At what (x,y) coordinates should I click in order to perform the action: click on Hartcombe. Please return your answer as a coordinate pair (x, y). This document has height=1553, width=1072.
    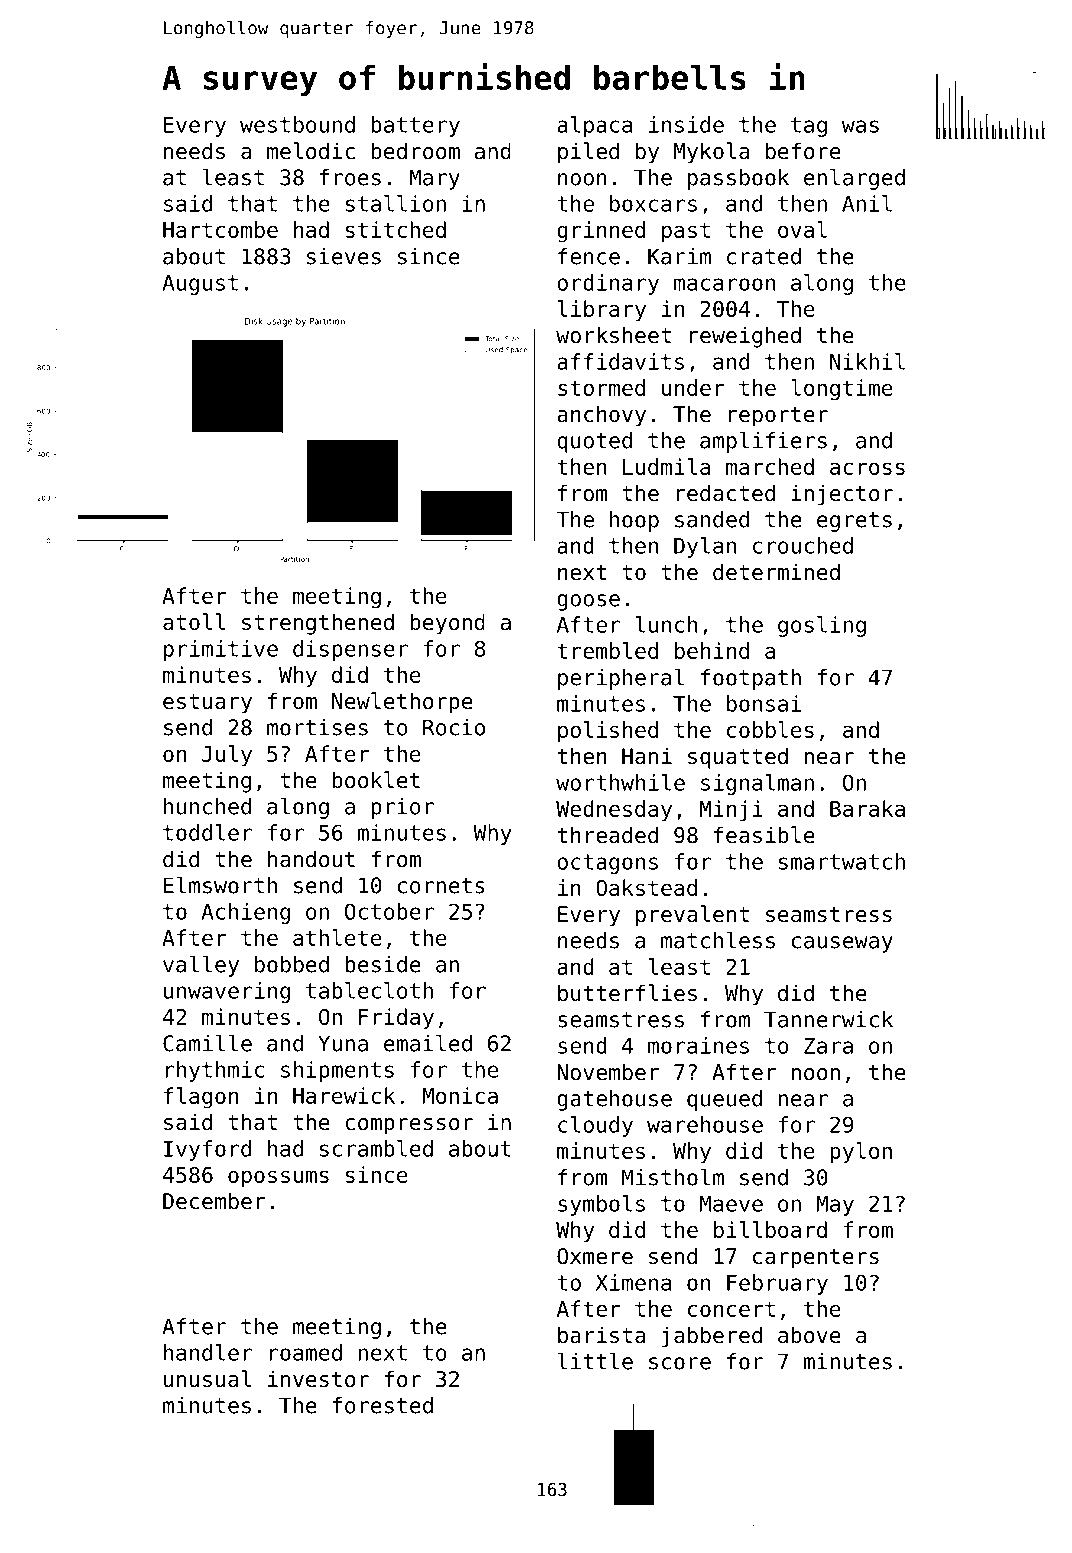
    Looking at the image, I should click on (220, 229).
